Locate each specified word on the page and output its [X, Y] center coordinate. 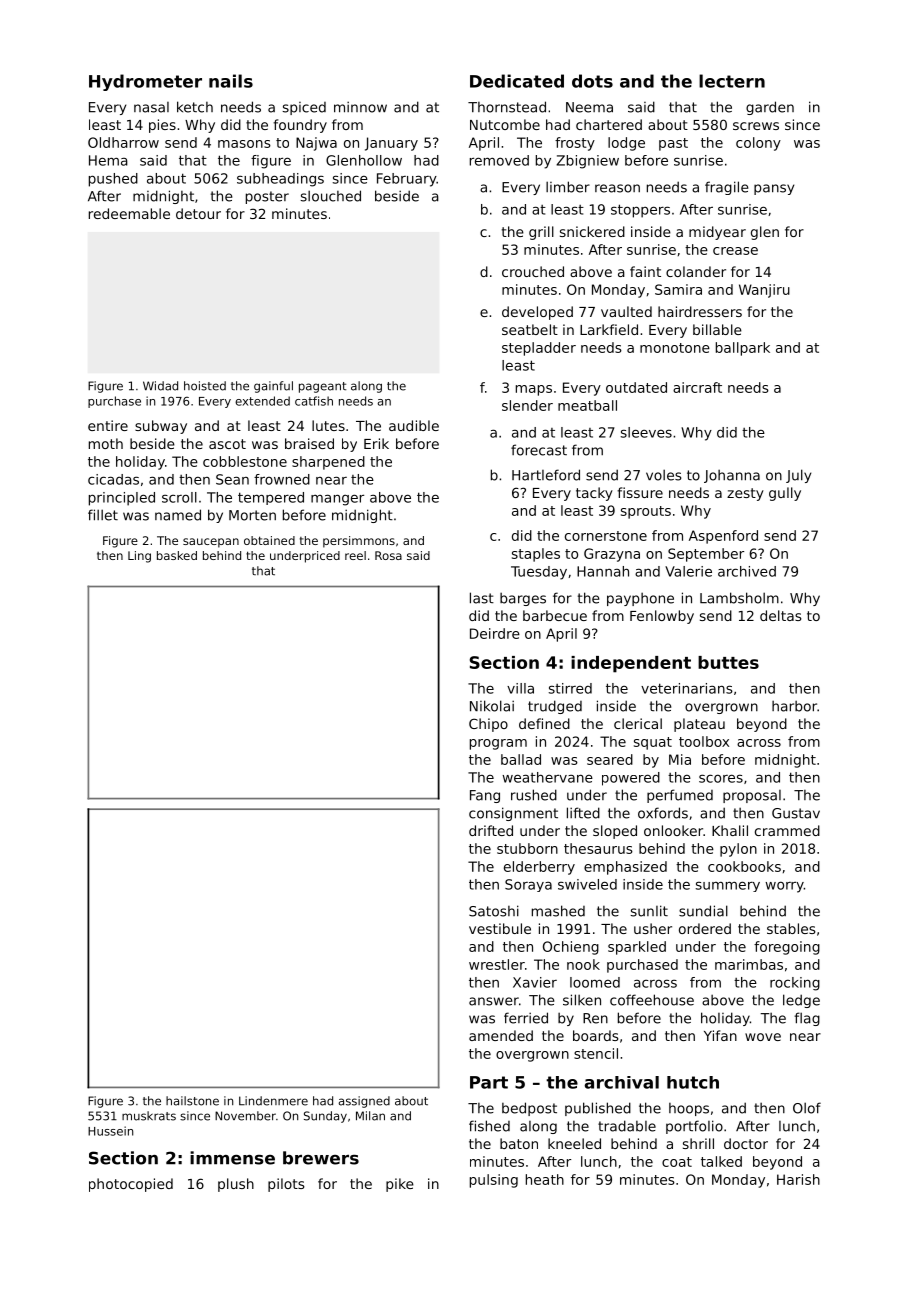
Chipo [488, 725]
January [391, 144]
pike [400, 1185]
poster [267, 197]
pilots [286, 1185]
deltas [781, 615]
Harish [798, 1179]
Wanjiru [764, 291]
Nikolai [492, 706]
